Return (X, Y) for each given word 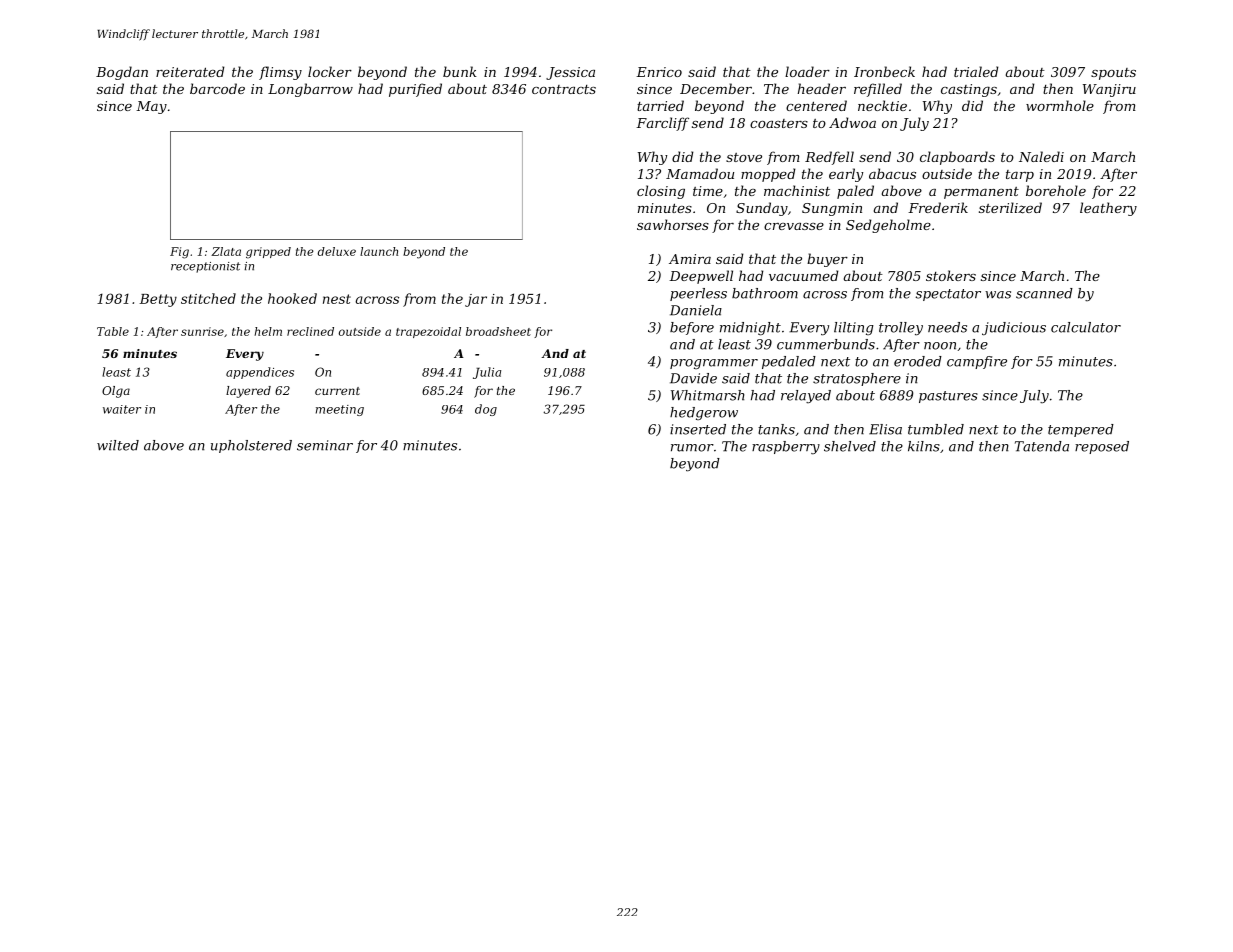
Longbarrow (310, 90)
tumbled (936, 429)
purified (415, 90)
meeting (340, 410)
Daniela (696, 310)
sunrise (202, 331)
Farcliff (662, 124)
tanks (776, 429)
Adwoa (852, 122)
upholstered (251, 446)
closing (661, 192)
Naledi (1041, 156)
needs (947, 327)
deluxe (337, 251)
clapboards (957, 158)
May (151, 107)
